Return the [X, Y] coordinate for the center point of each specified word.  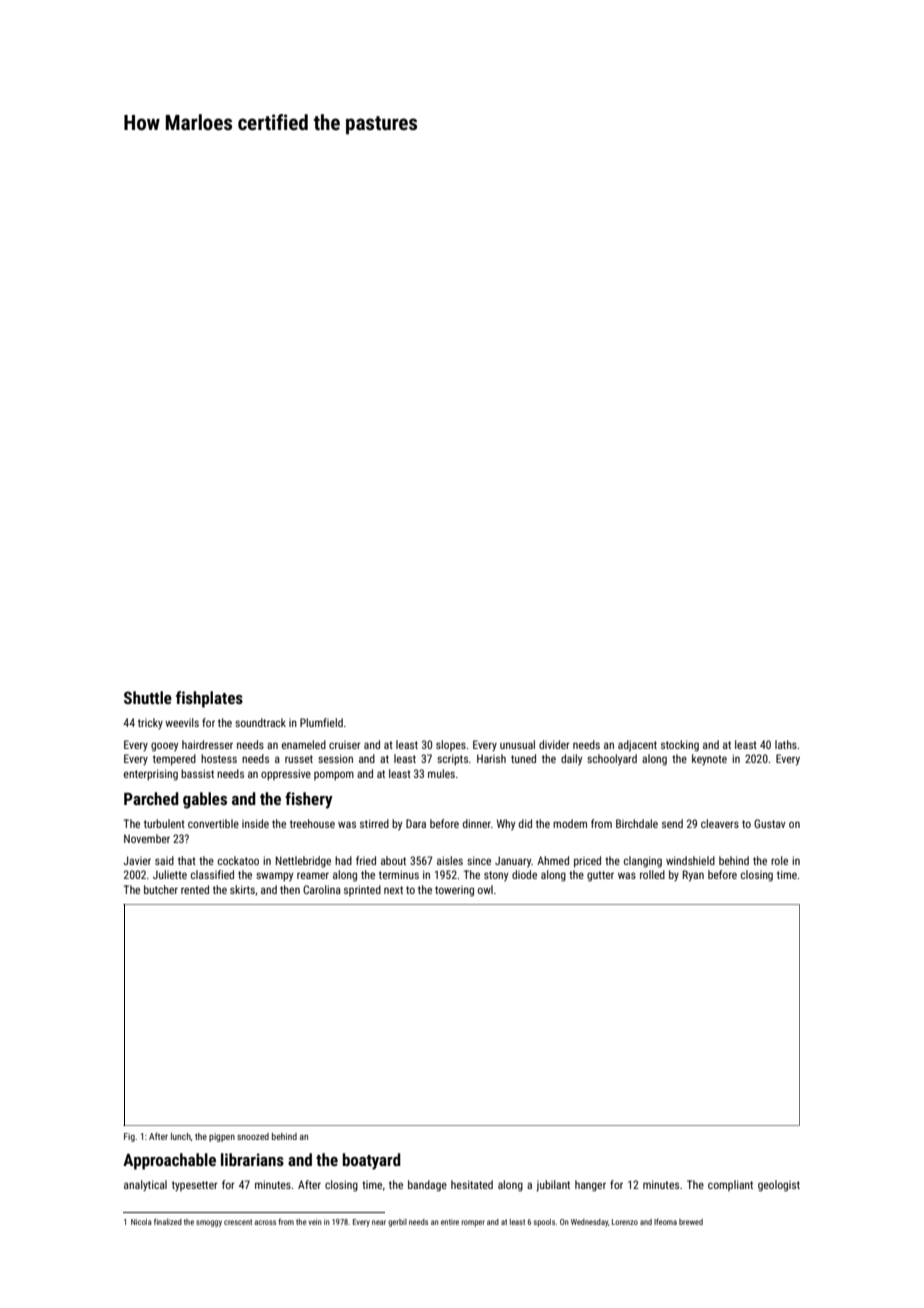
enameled [304, 744]
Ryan [693, 876]
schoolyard [612, 760]
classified [212, 874]
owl [485, 889]
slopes [451, 745]
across [265, 1222]
